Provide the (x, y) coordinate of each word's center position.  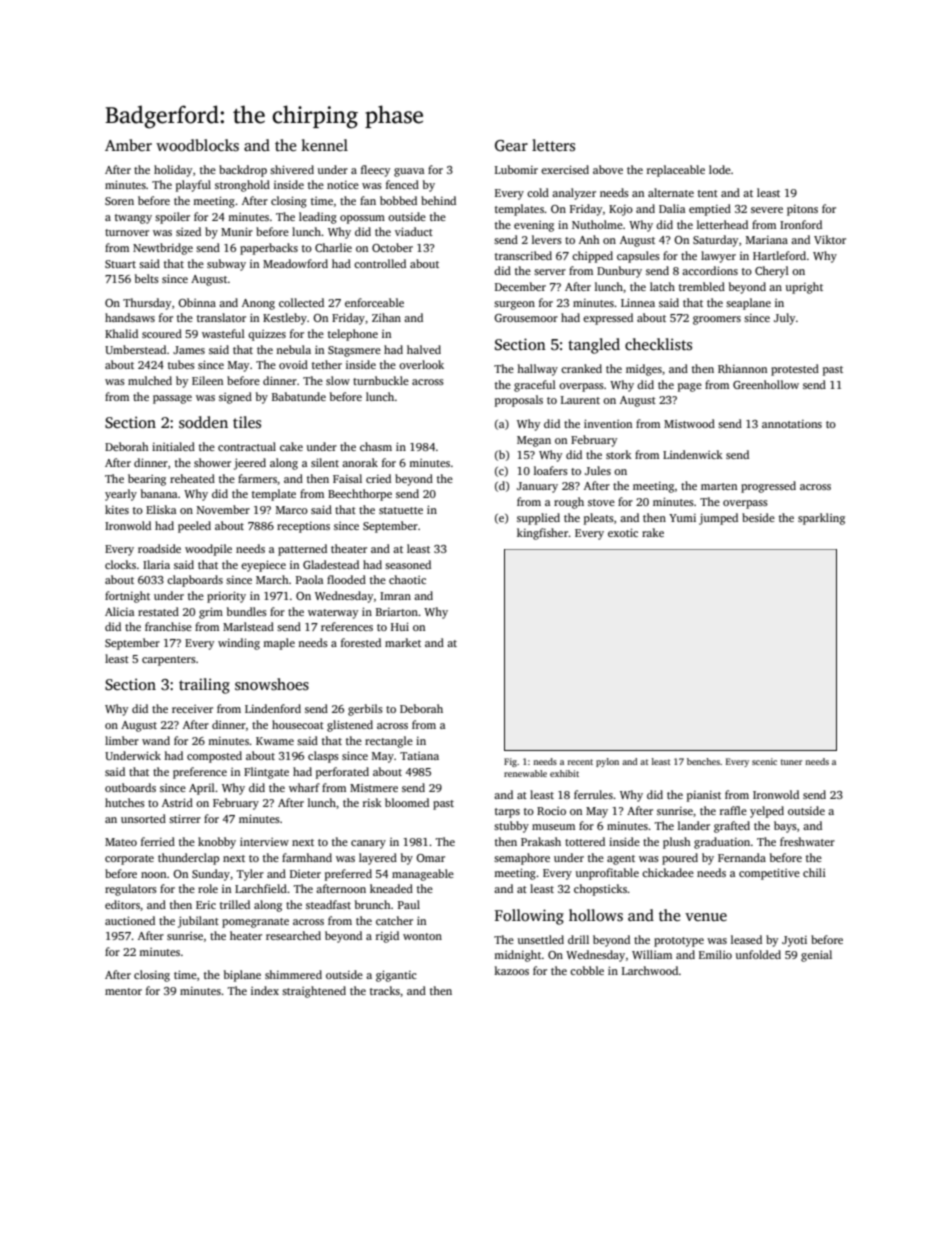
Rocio (551, 811)
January (537, 487)
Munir (237, 231)
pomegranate (255, 923)
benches (703, 761)
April (202, 789)
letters (553, 145)
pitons (802, 210)
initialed (173, 446)
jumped (718, 519)
